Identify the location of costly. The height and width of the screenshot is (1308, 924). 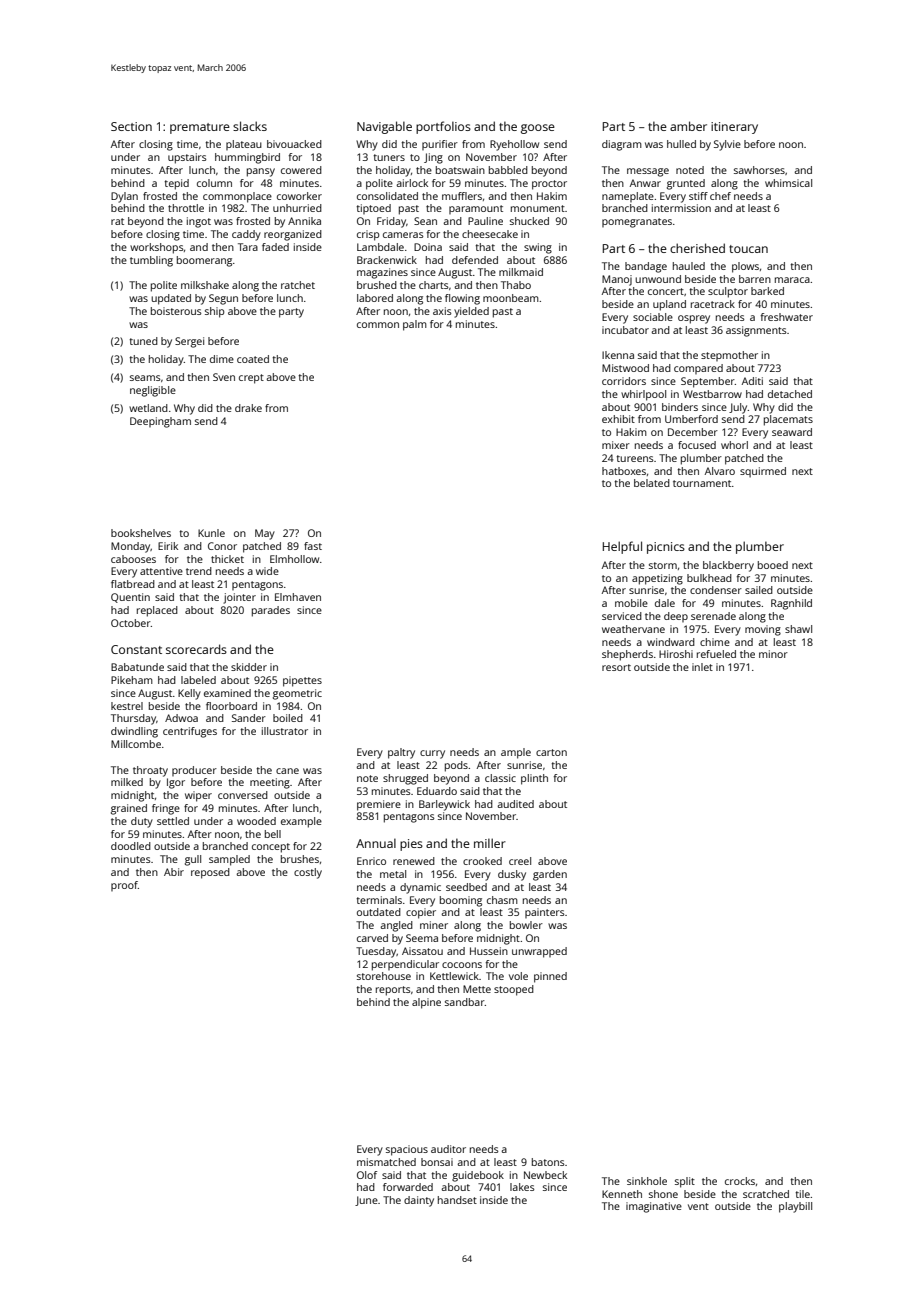
(308, 873).
